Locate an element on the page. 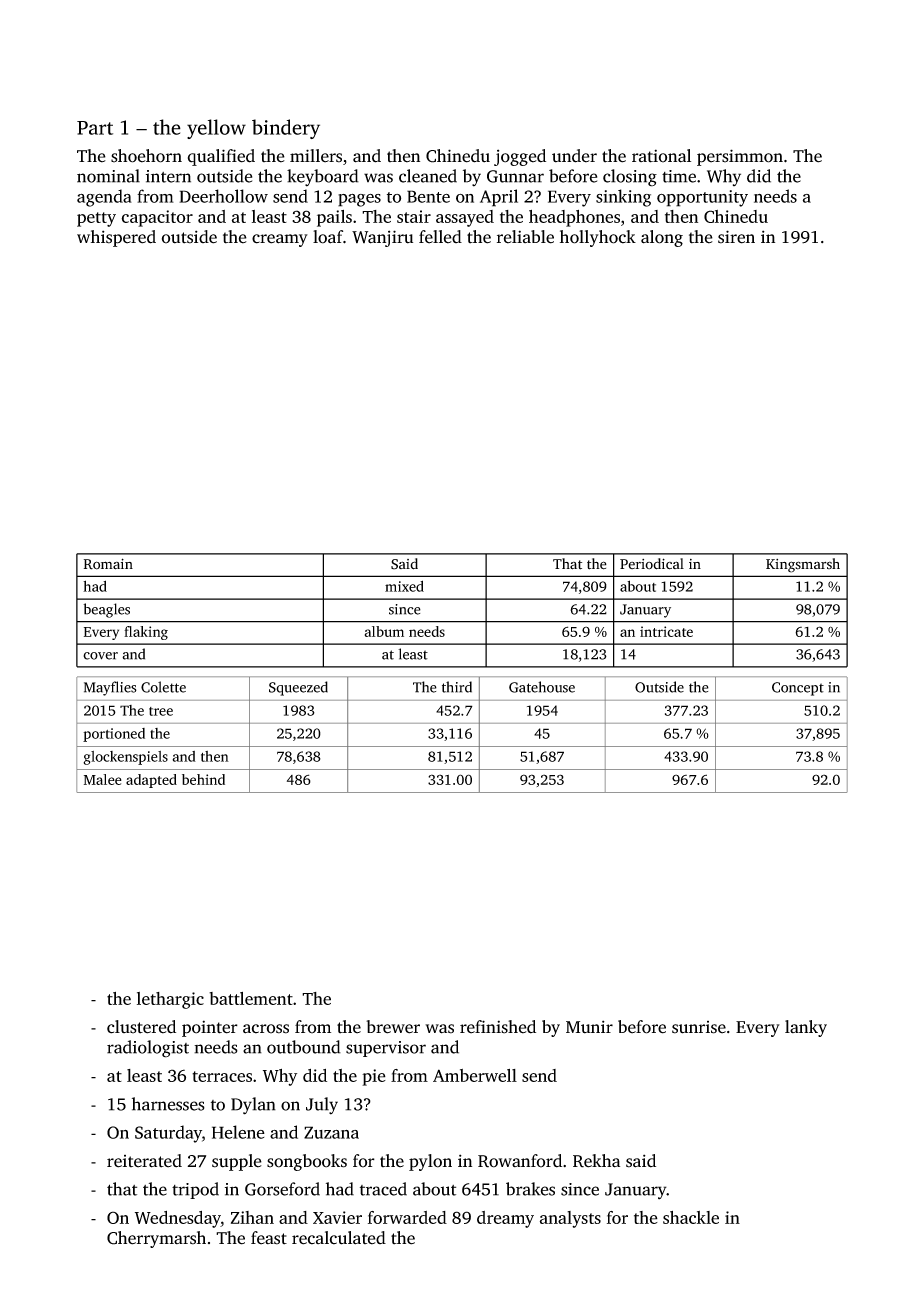 Image resolution: width=924 pixels, height=1308 pixels. jogged is located at coordinates (520, 157).
